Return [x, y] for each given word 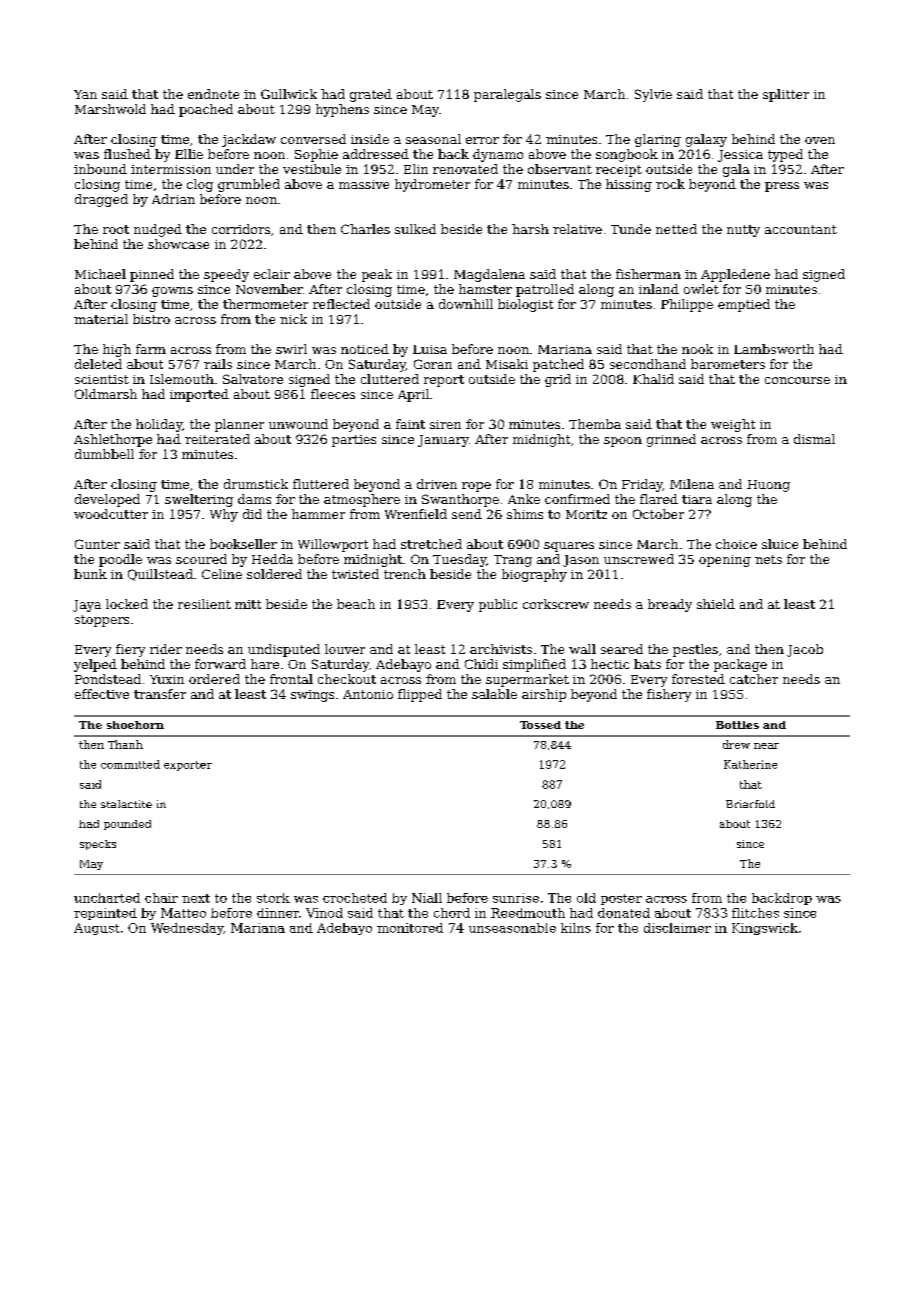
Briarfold [750, 804]
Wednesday [187, 929]
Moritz [586, 514]
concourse [797, 380]
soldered [274, 574]
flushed [127, 154]
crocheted [355, 898]
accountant [801, 229]
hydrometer [432, 185]
